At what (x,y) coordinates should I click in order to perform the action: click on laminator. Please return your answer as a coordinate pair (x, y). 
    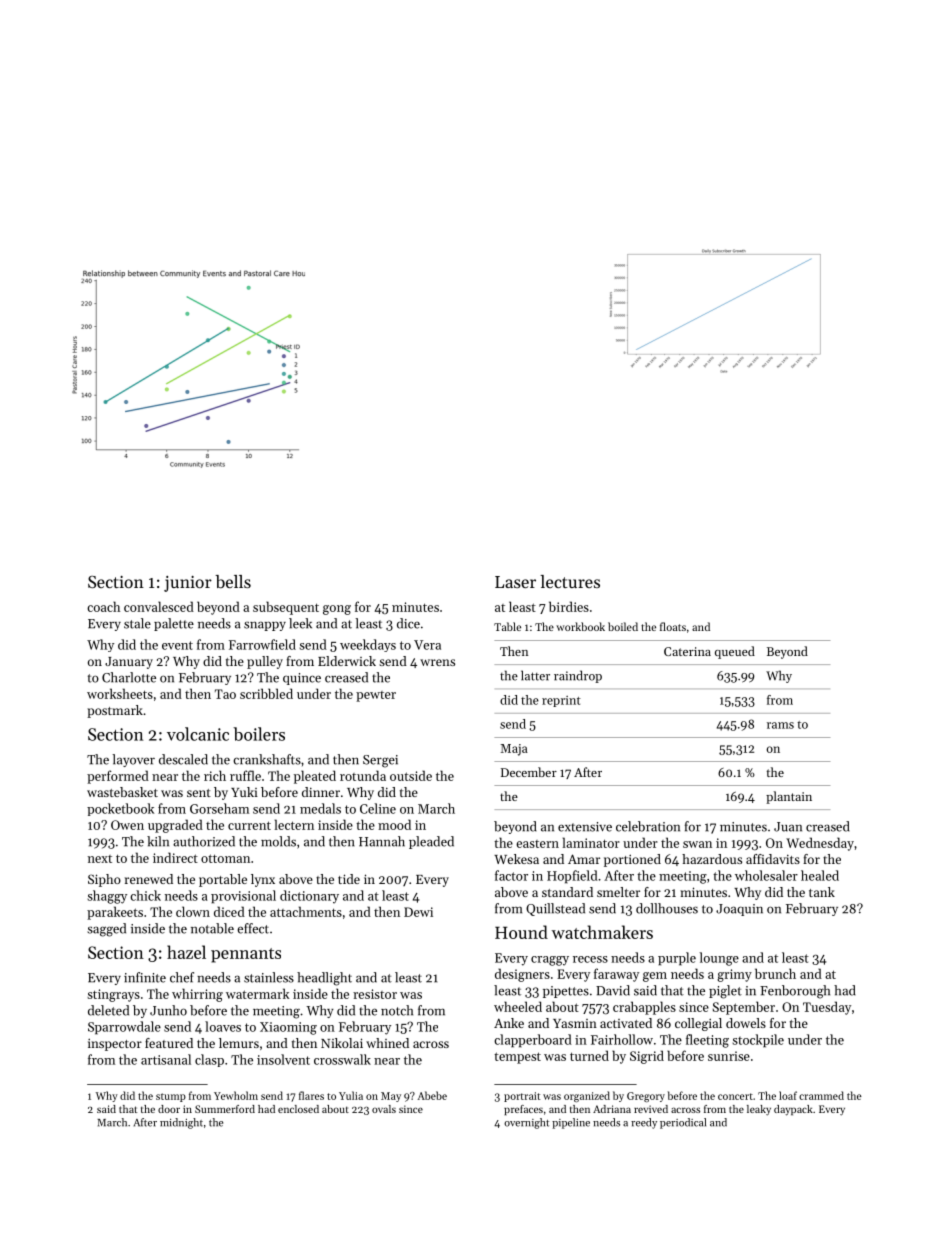
    Looking at the image, I should click on (591, 842).
